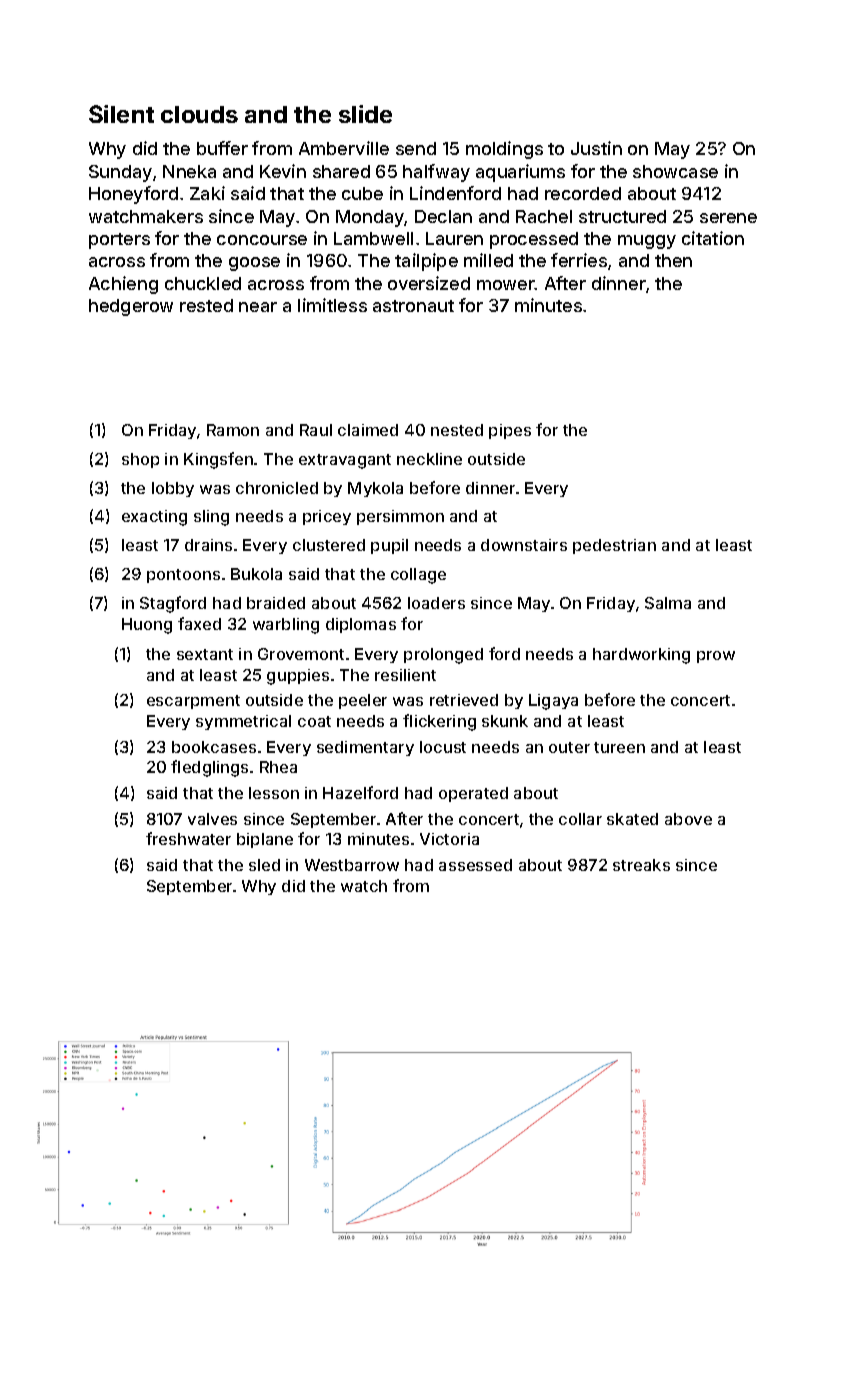 The image size is (849, 1400). What do you see at coordinates (475, 865) in the page?
I see `assessed` at bounding box center [475, 865].
